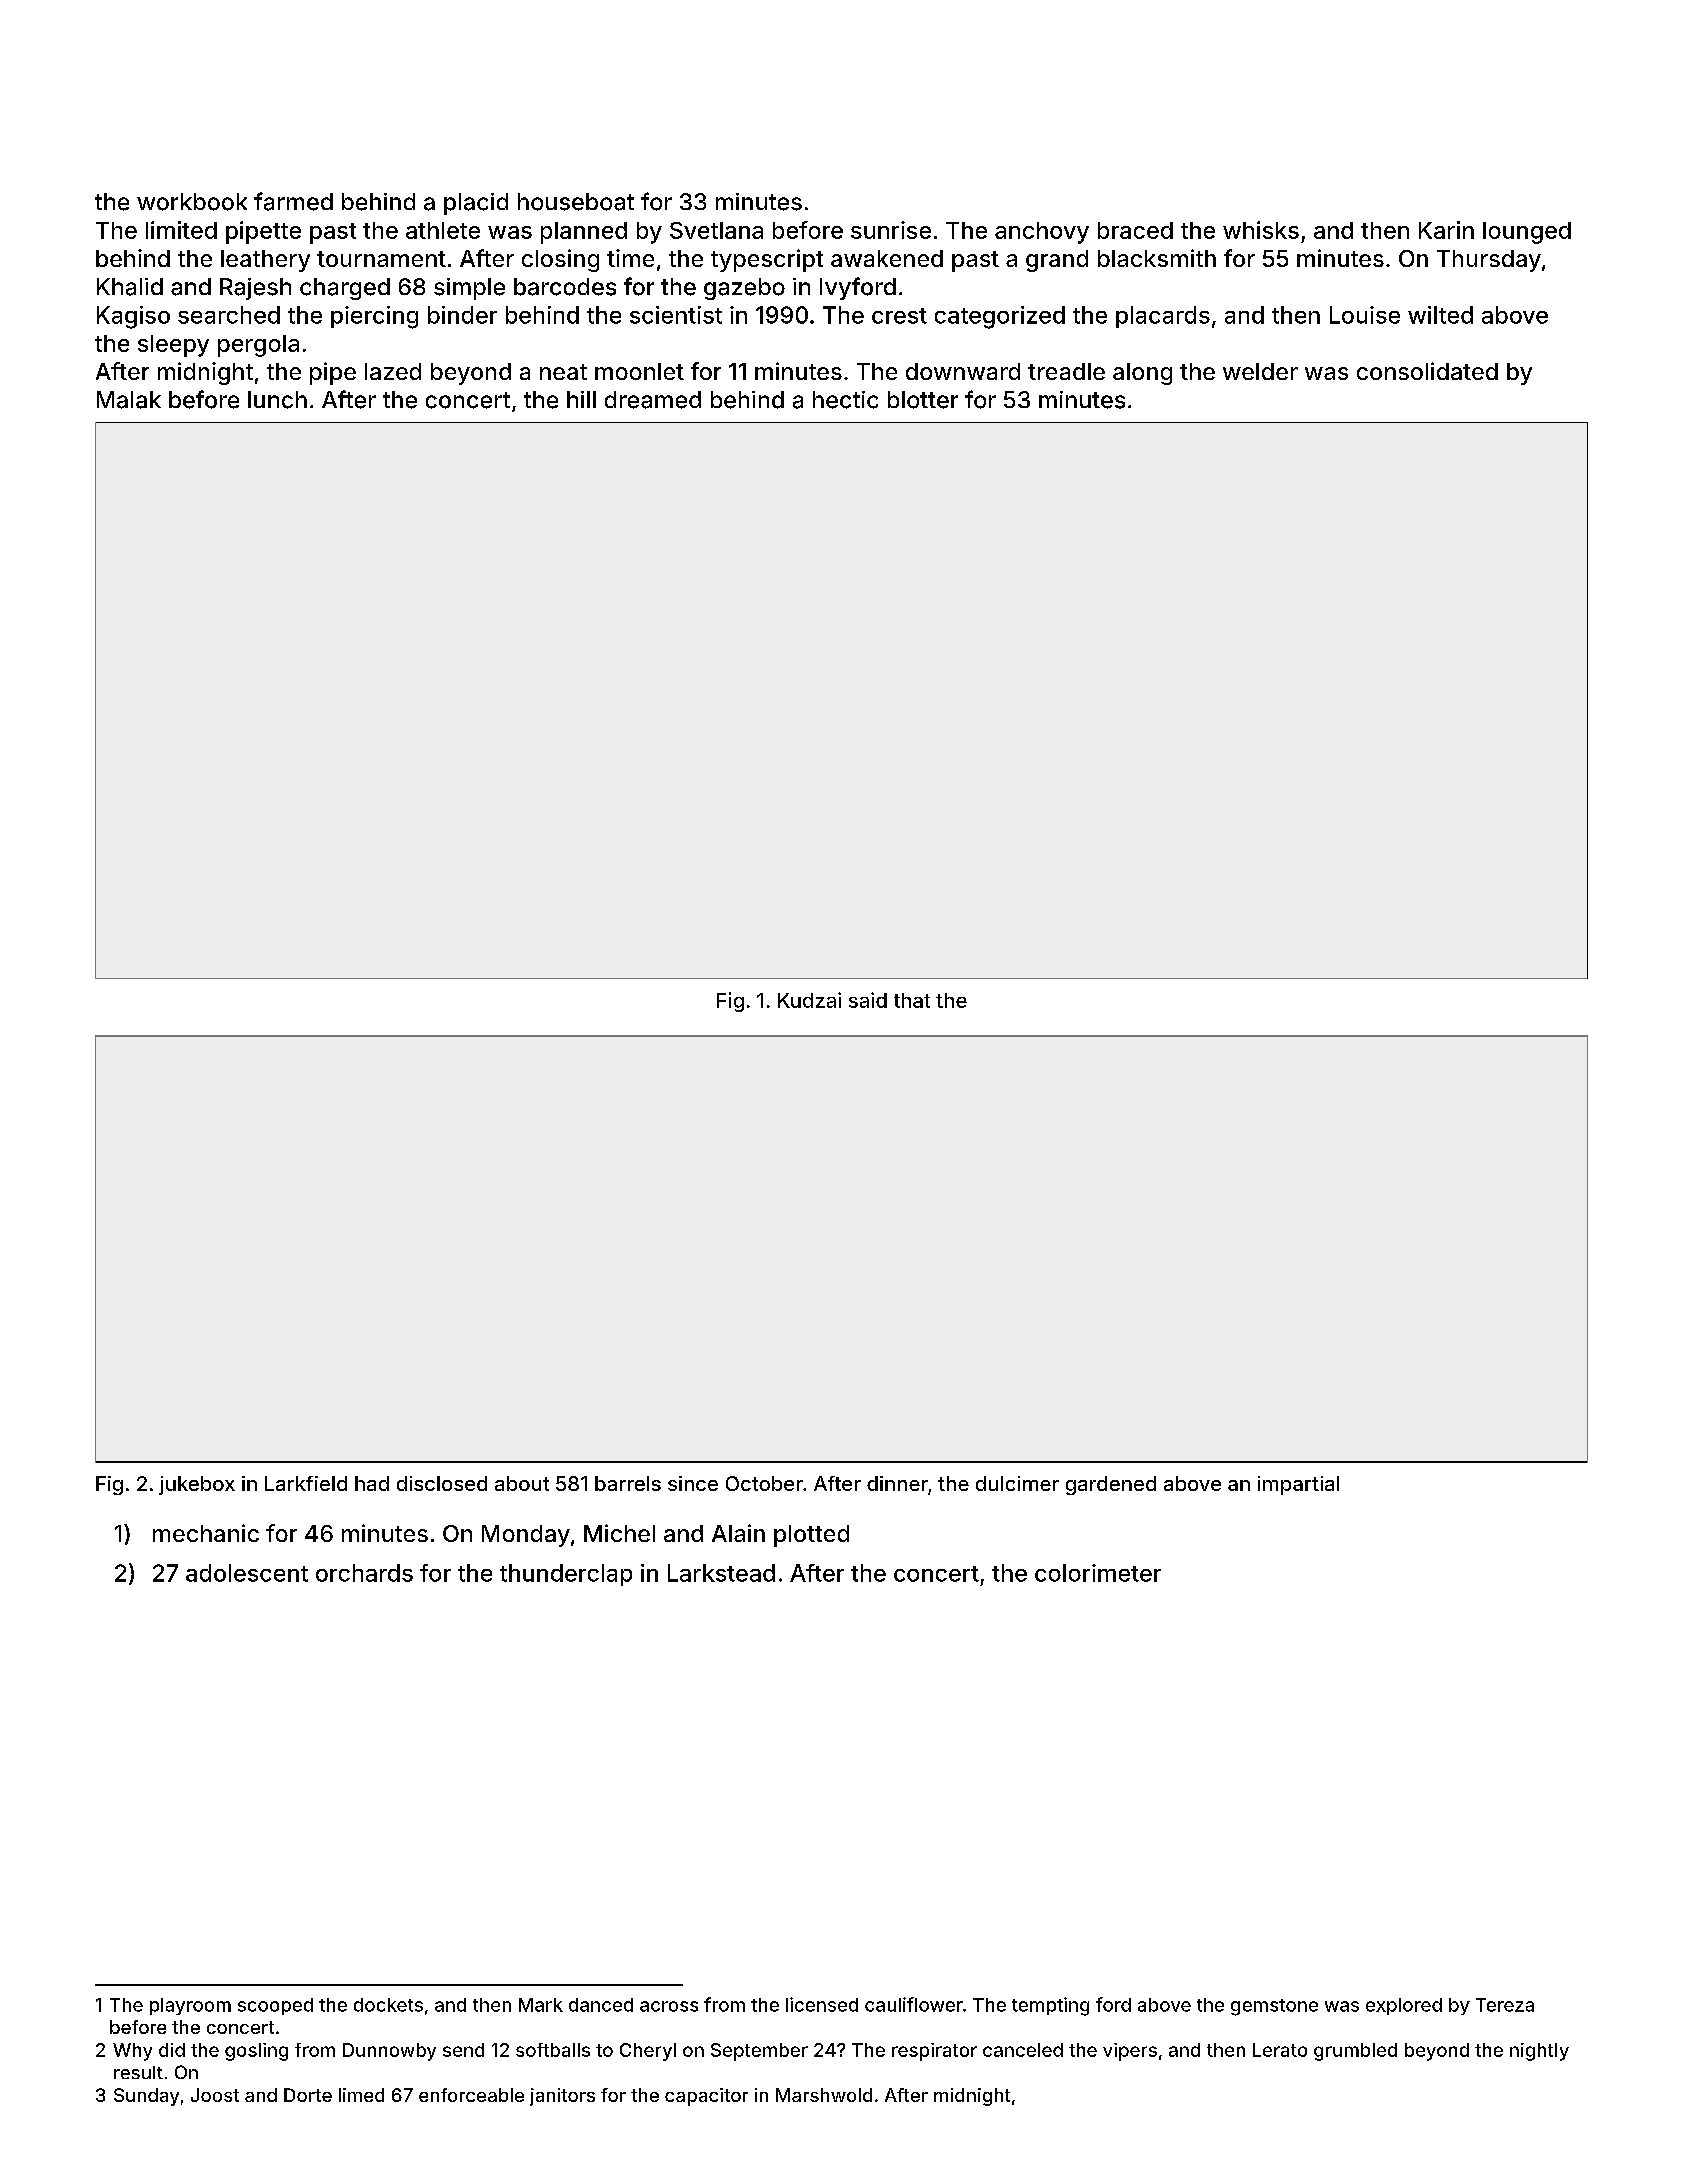 The image size is (1683, 2178). What do you see at coordinates (192, 202) in the document?
I see `workbook` at bounding box center [192, 202].
